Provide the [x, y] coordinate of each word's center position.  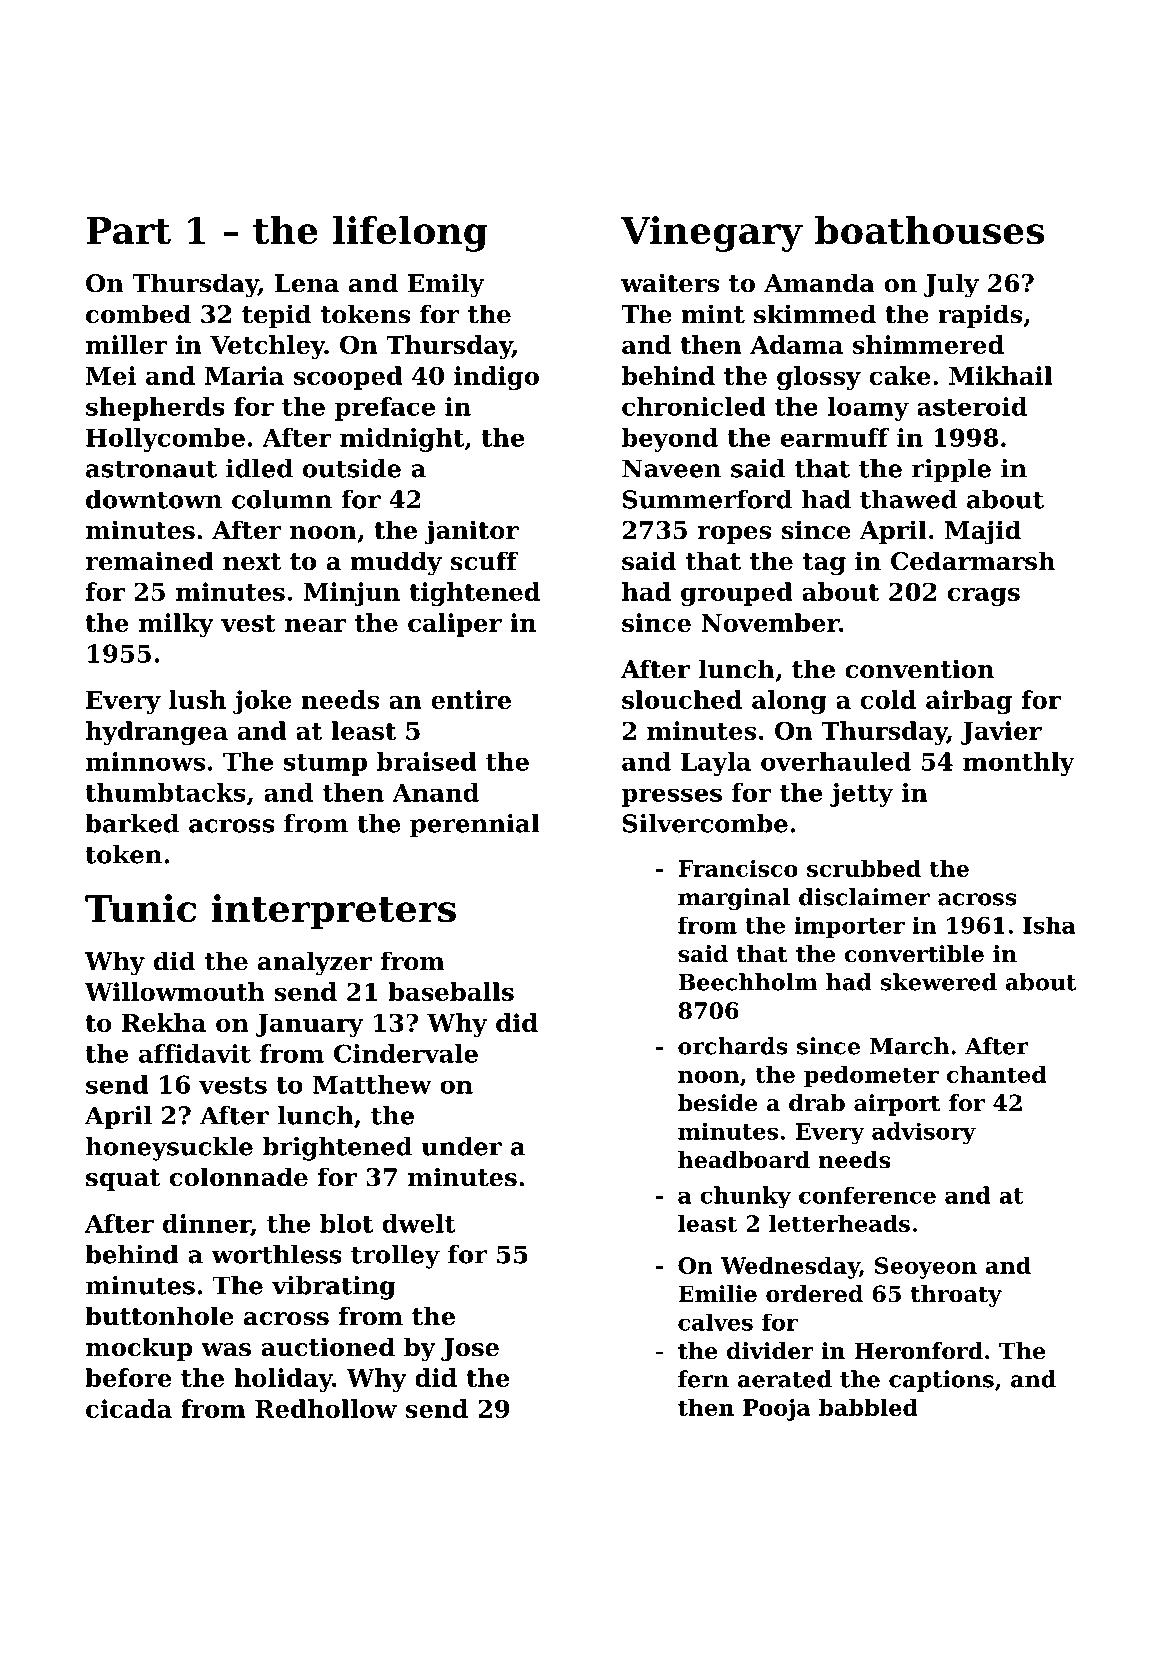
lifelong [410, 234]
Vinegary [712, 234]
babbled [868, 1407]
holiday [283, 1380]
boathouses [929, 230]
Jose [470, 1349]
